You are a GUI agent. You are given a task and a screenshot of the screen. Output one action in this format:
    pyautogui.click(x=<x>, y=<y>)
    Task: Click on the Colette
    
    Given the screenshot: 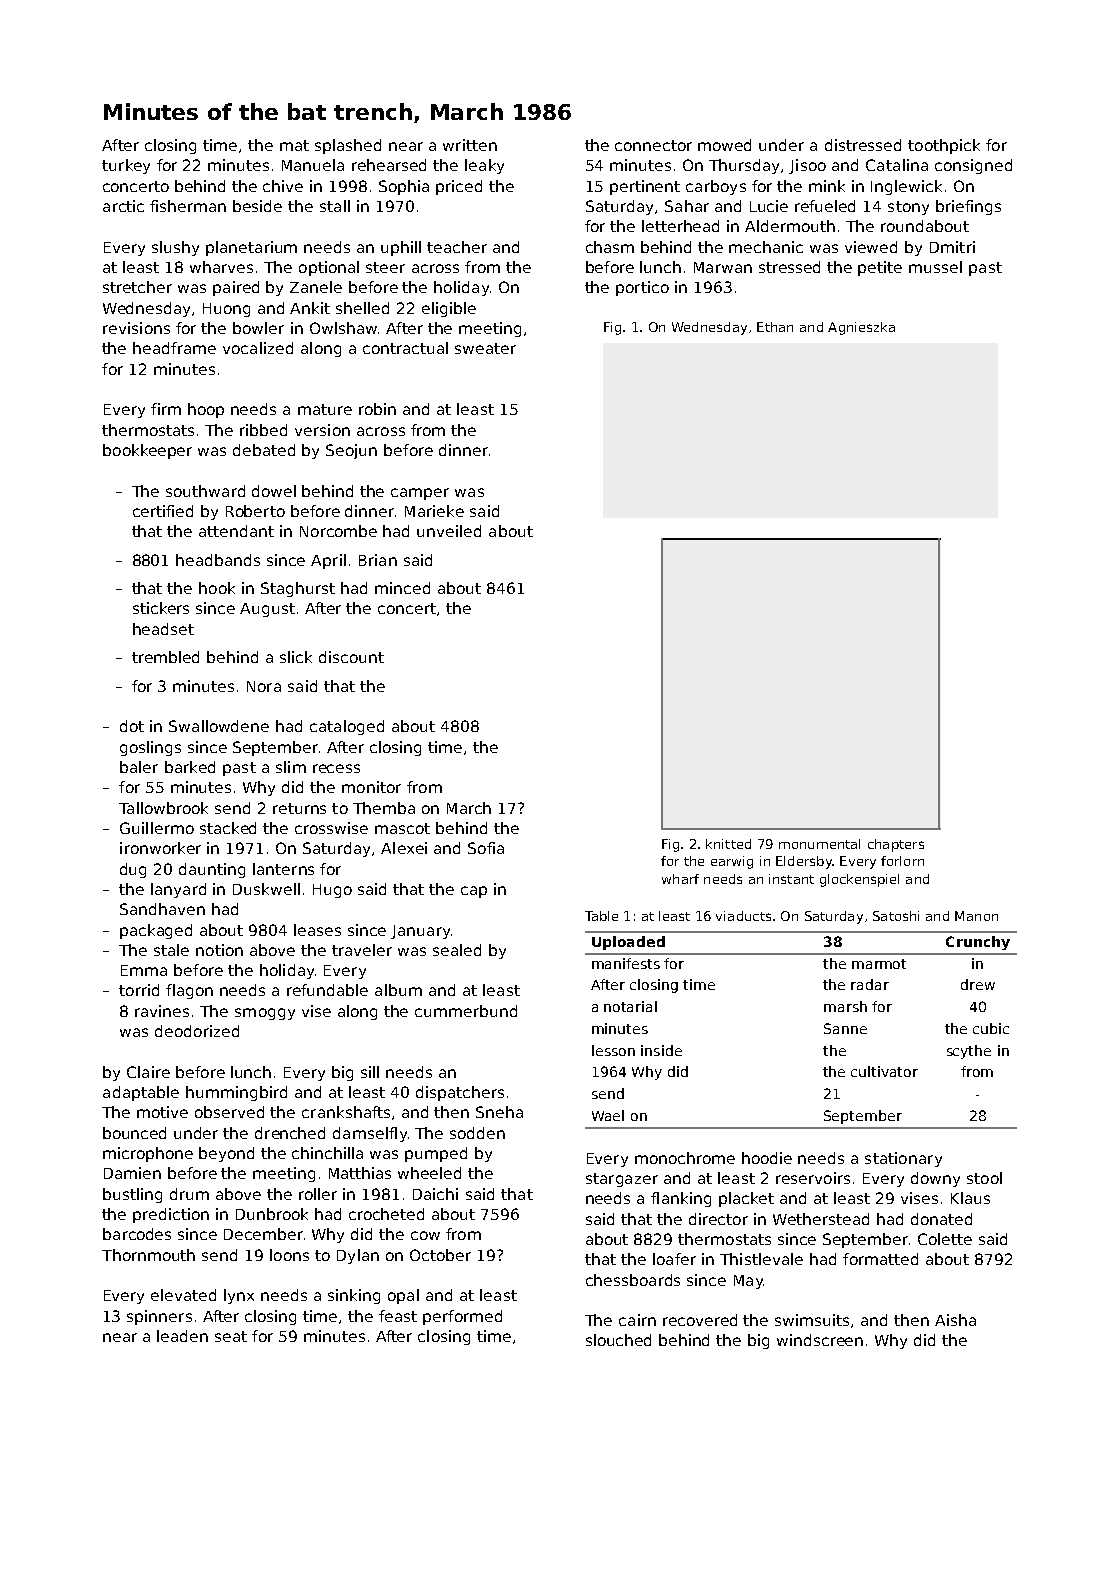 What is the action you would take?
    pyautogui.click(x=945, y=1239)
